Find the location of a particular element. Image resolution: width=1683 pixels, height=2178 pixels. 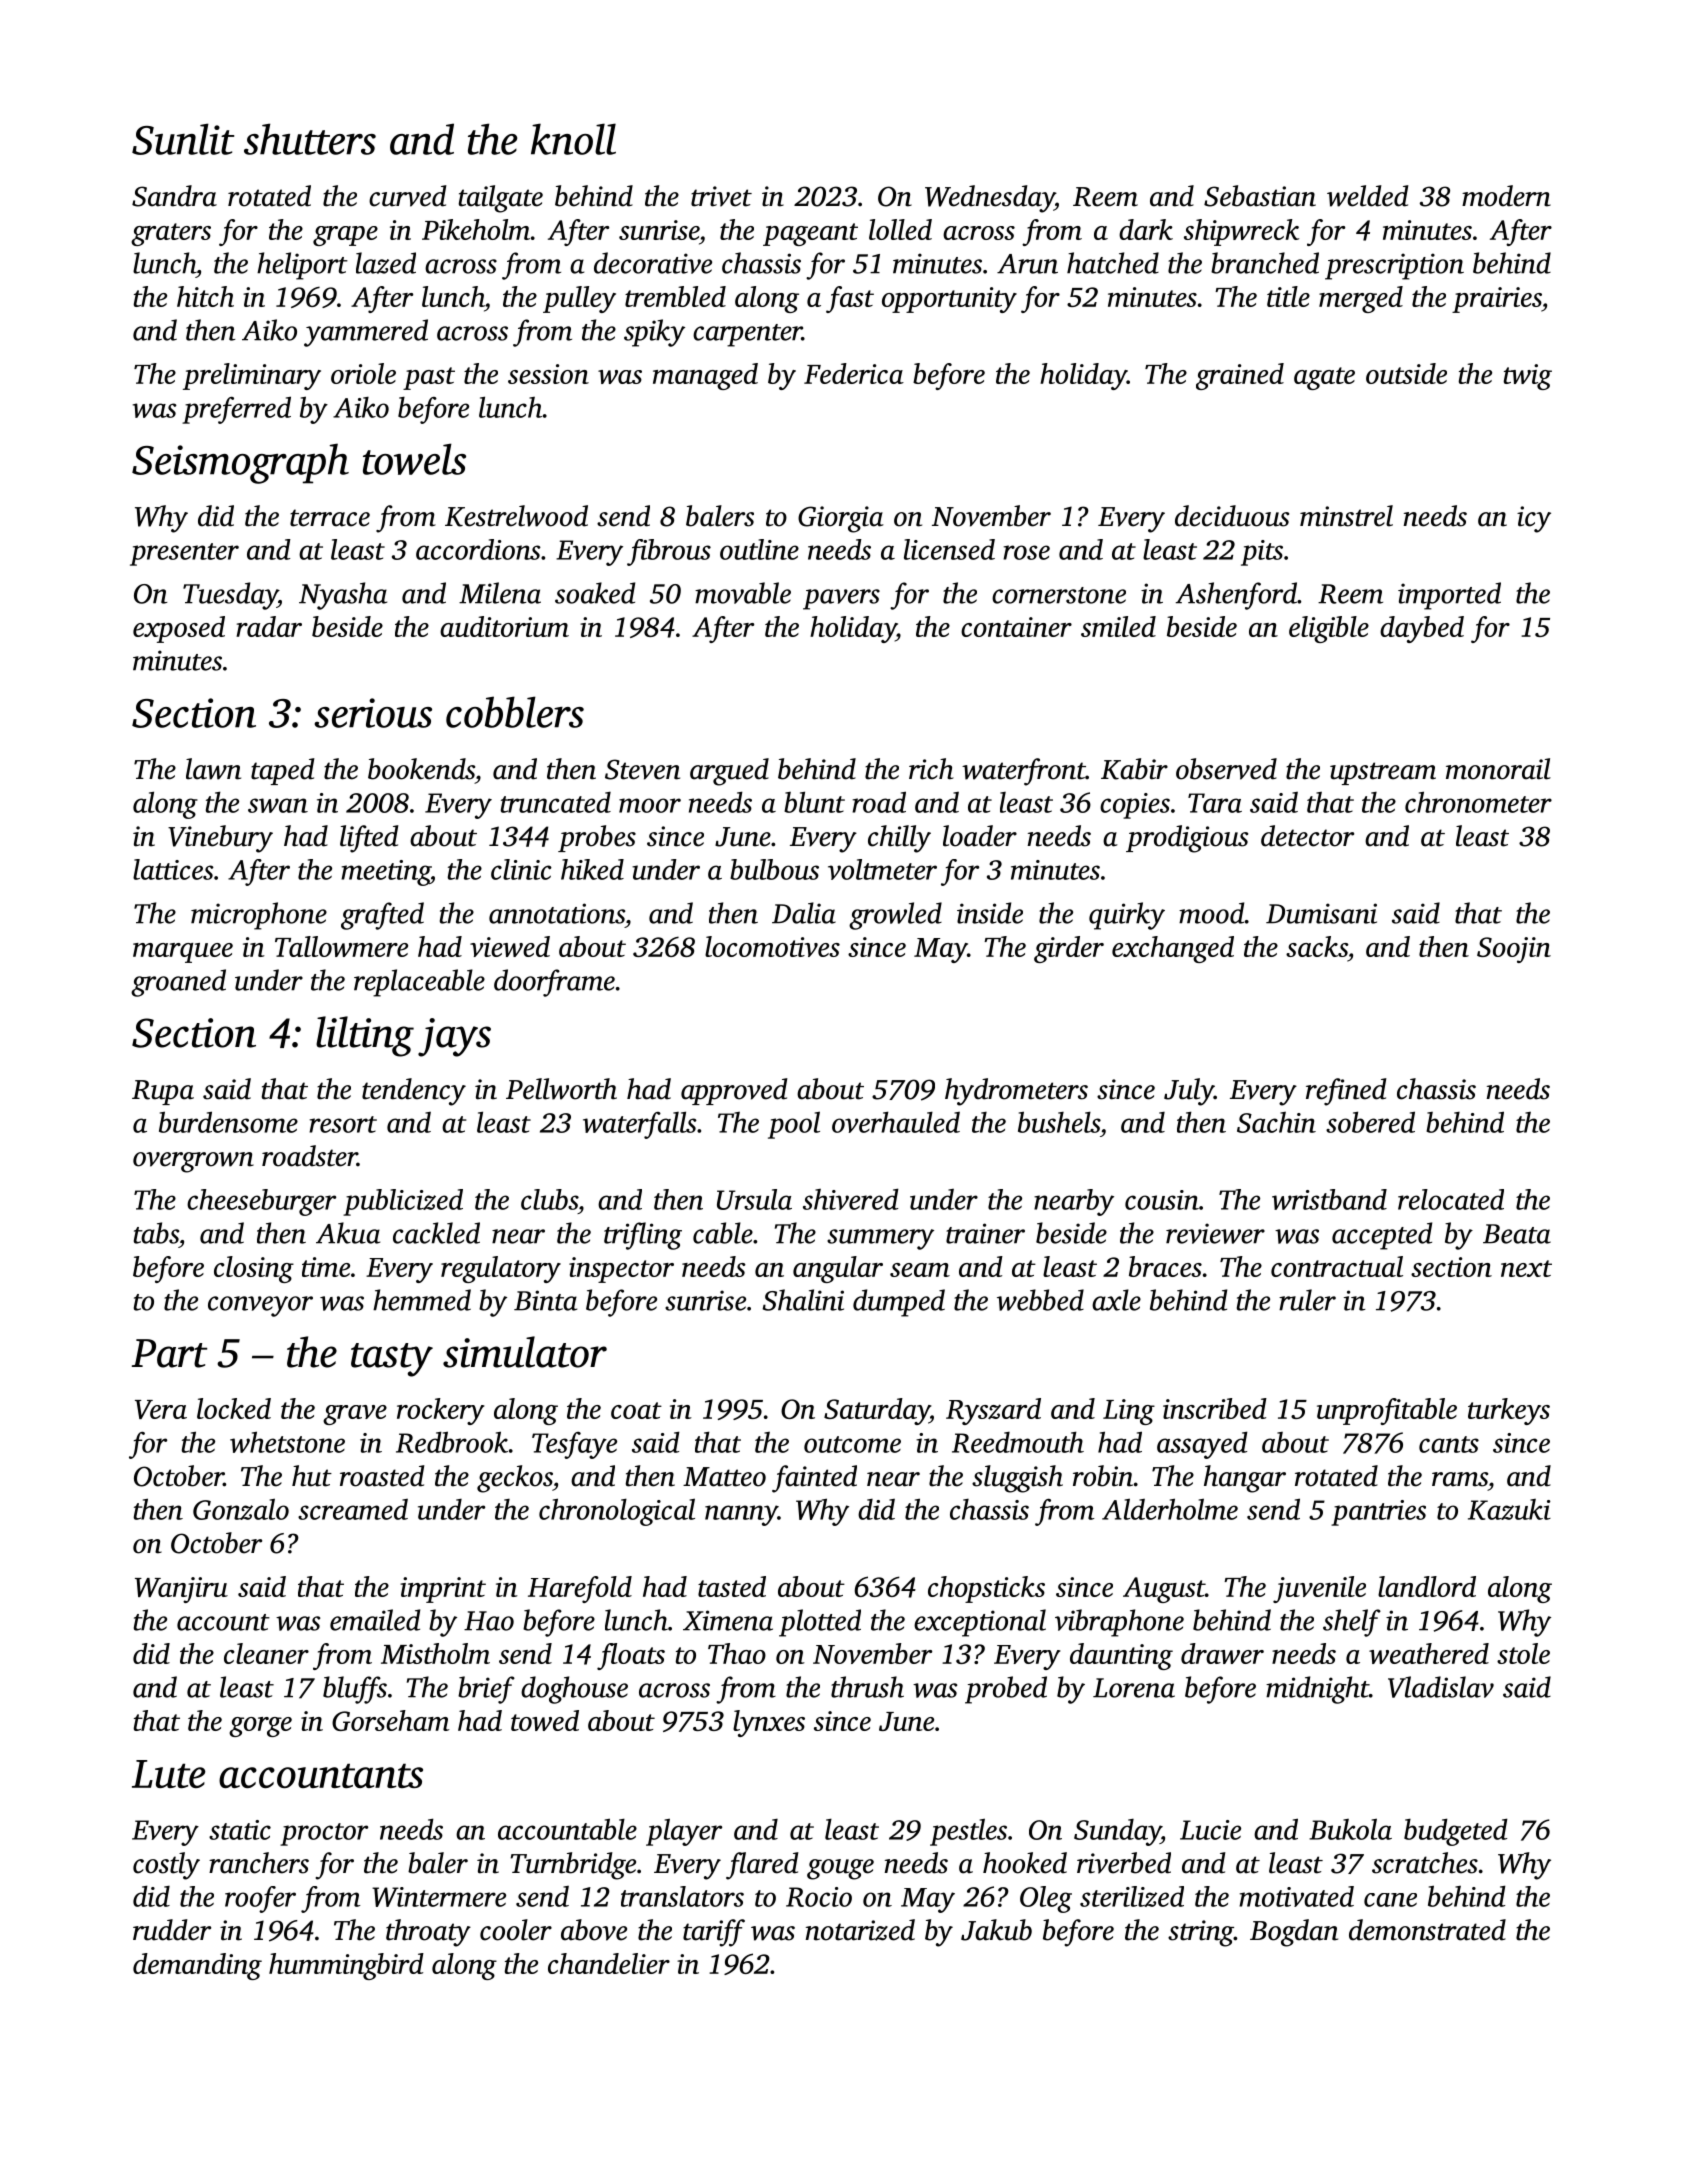

Sebastian is located at coordinates (1260, 196).
